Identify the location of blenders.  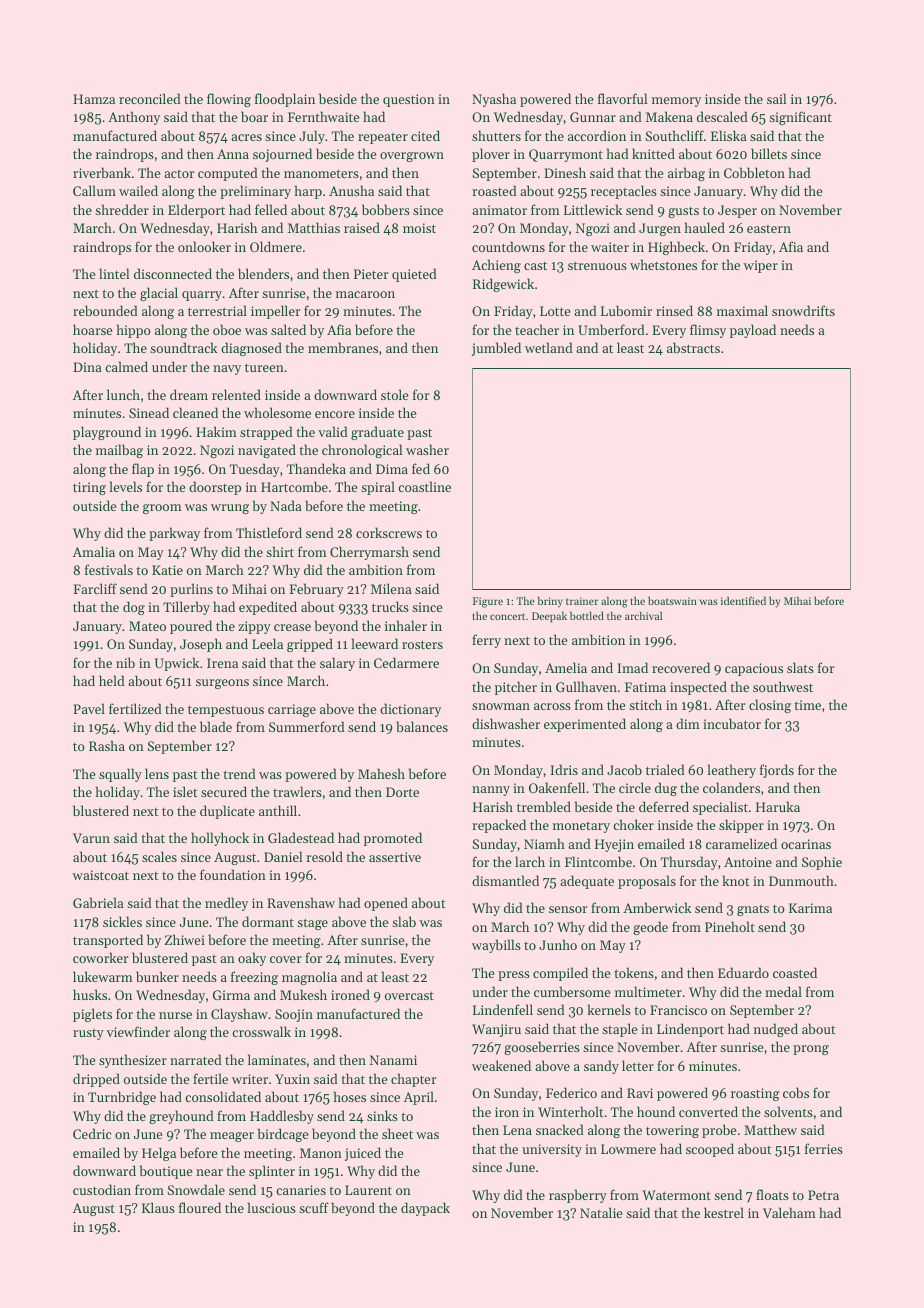
(263, 273).
